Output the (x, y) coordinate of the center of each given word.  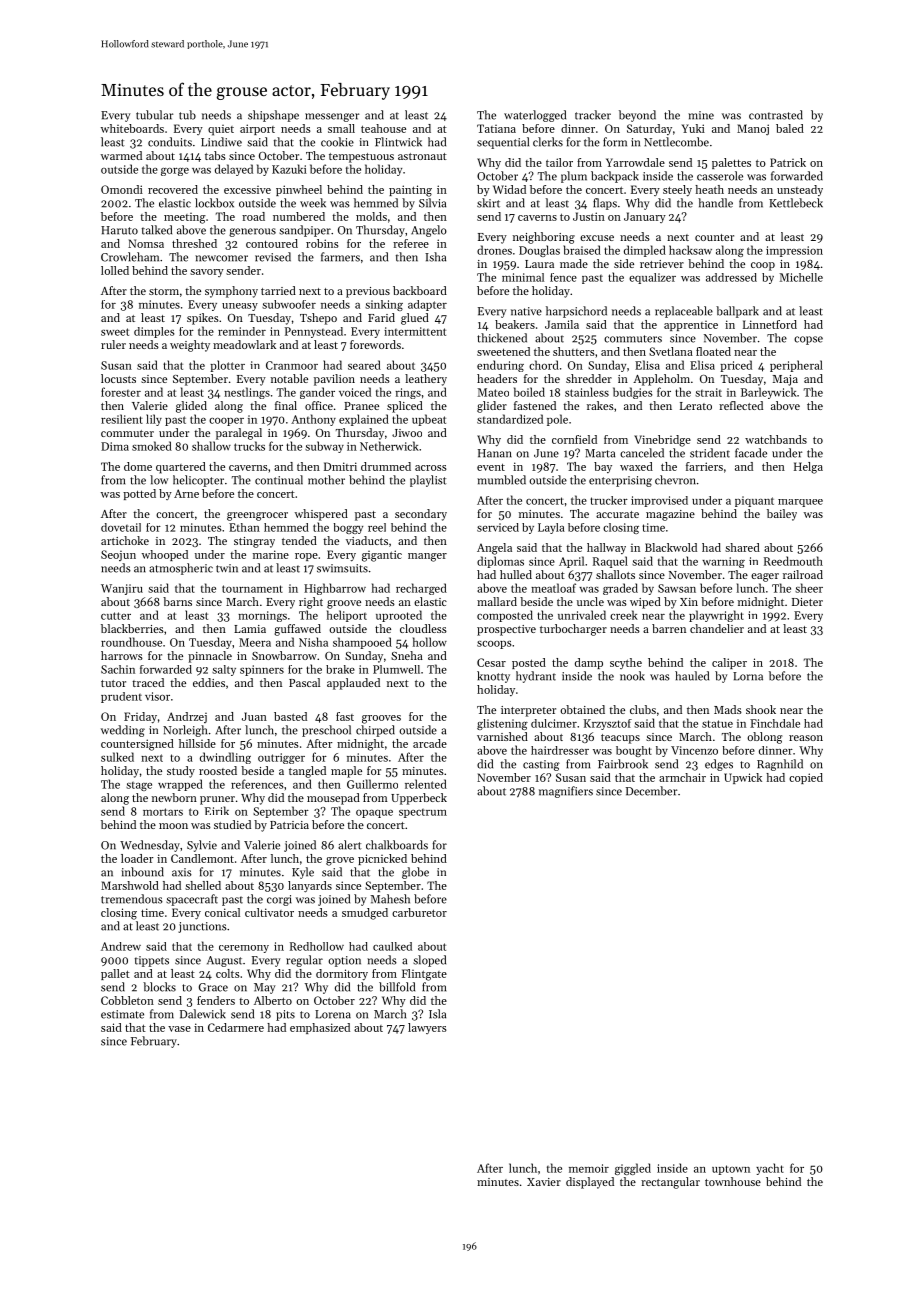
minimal (523, 277)
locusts (118, 378)
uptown (731, 1170)
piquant (754, 501)
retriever (662, 264)
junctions (202, 927)
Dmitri (340, 466)
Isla (437, 1014)
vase (179, 1029)
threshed (194, 243)
